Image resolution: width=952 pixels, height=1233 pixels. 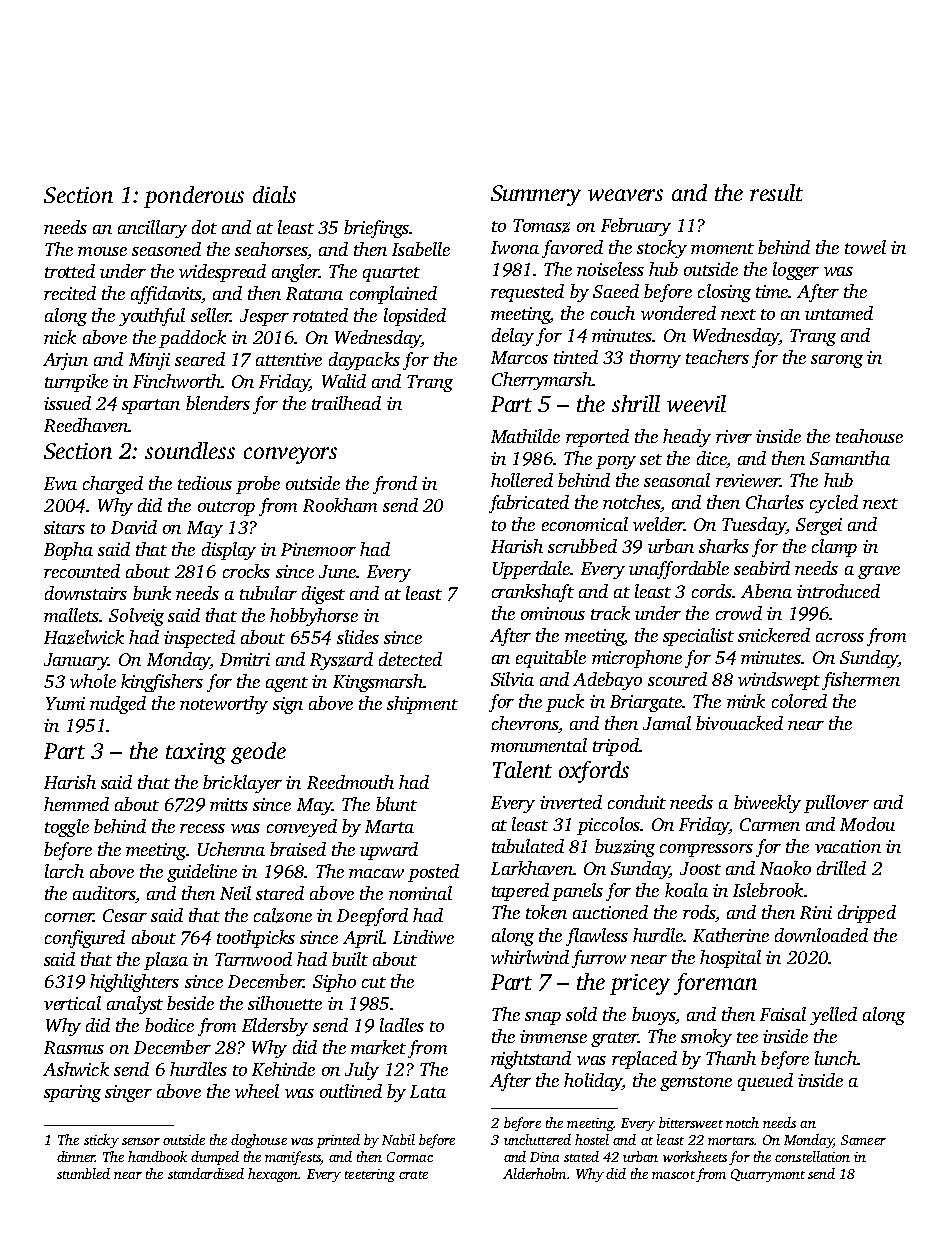 I want to click on crocks, so click(x=246, y=571).
